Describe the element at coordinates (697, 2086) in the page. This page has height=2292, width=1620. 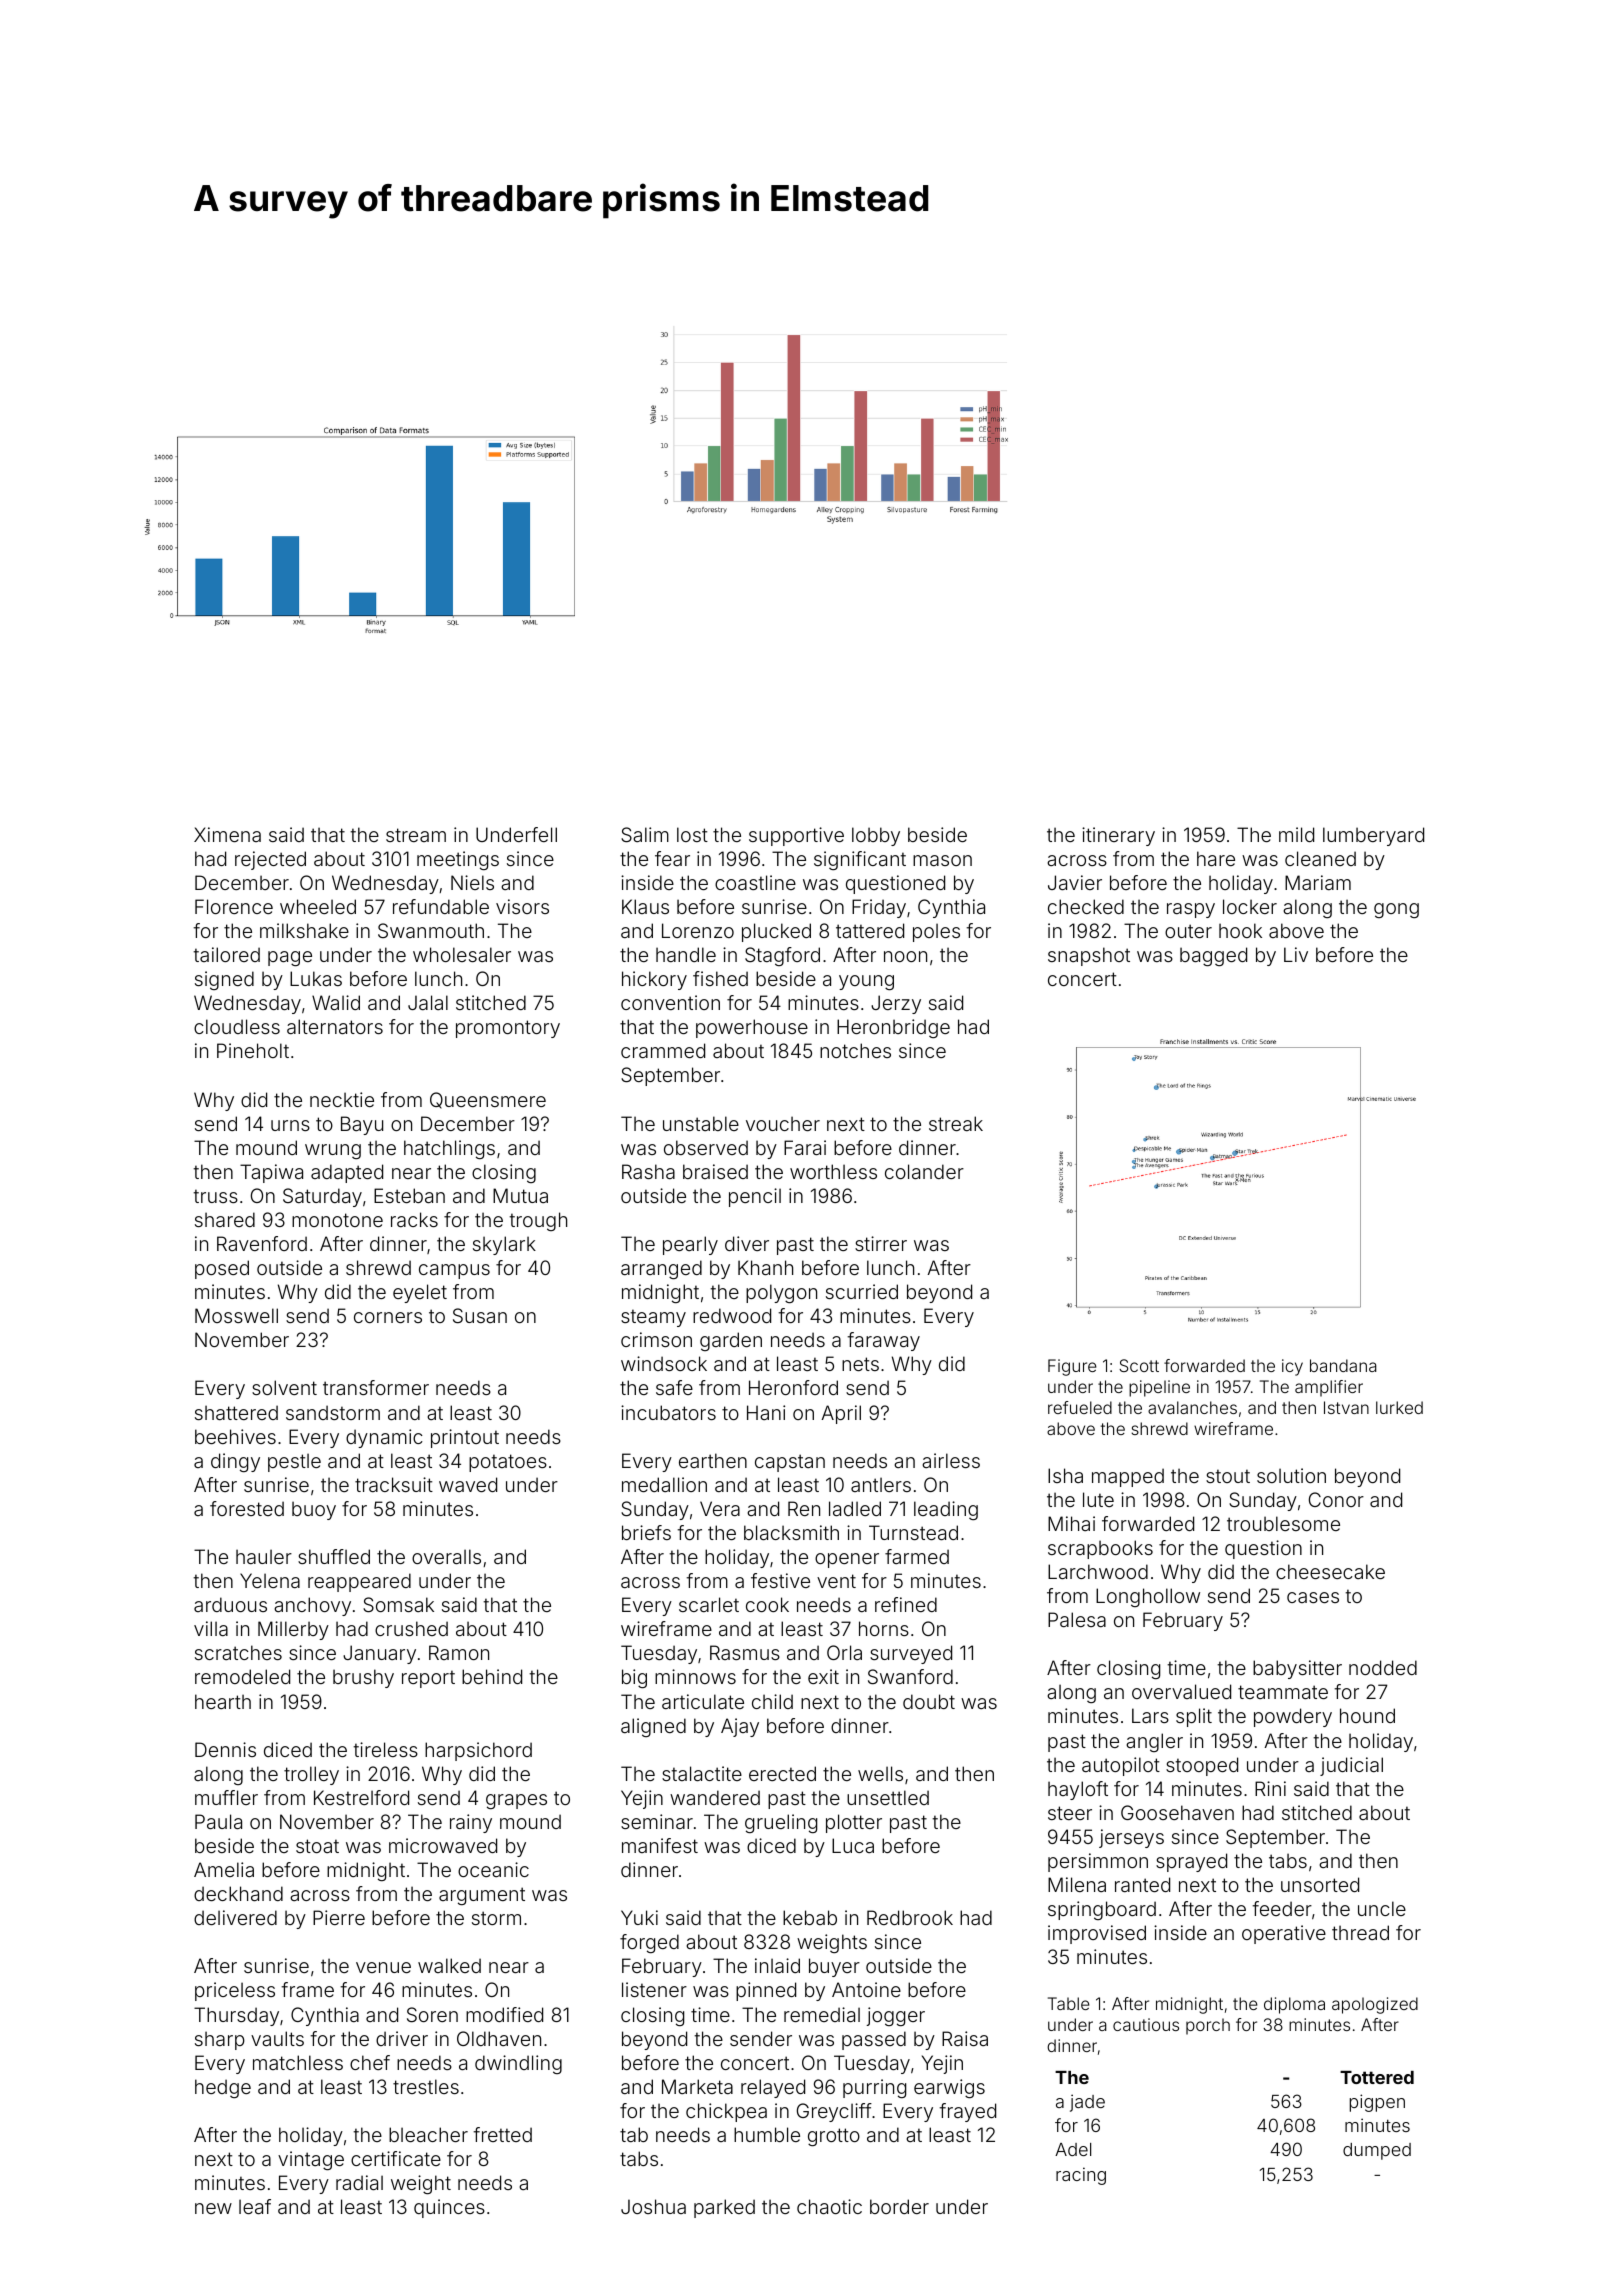
I see `Marketa` at that location.
